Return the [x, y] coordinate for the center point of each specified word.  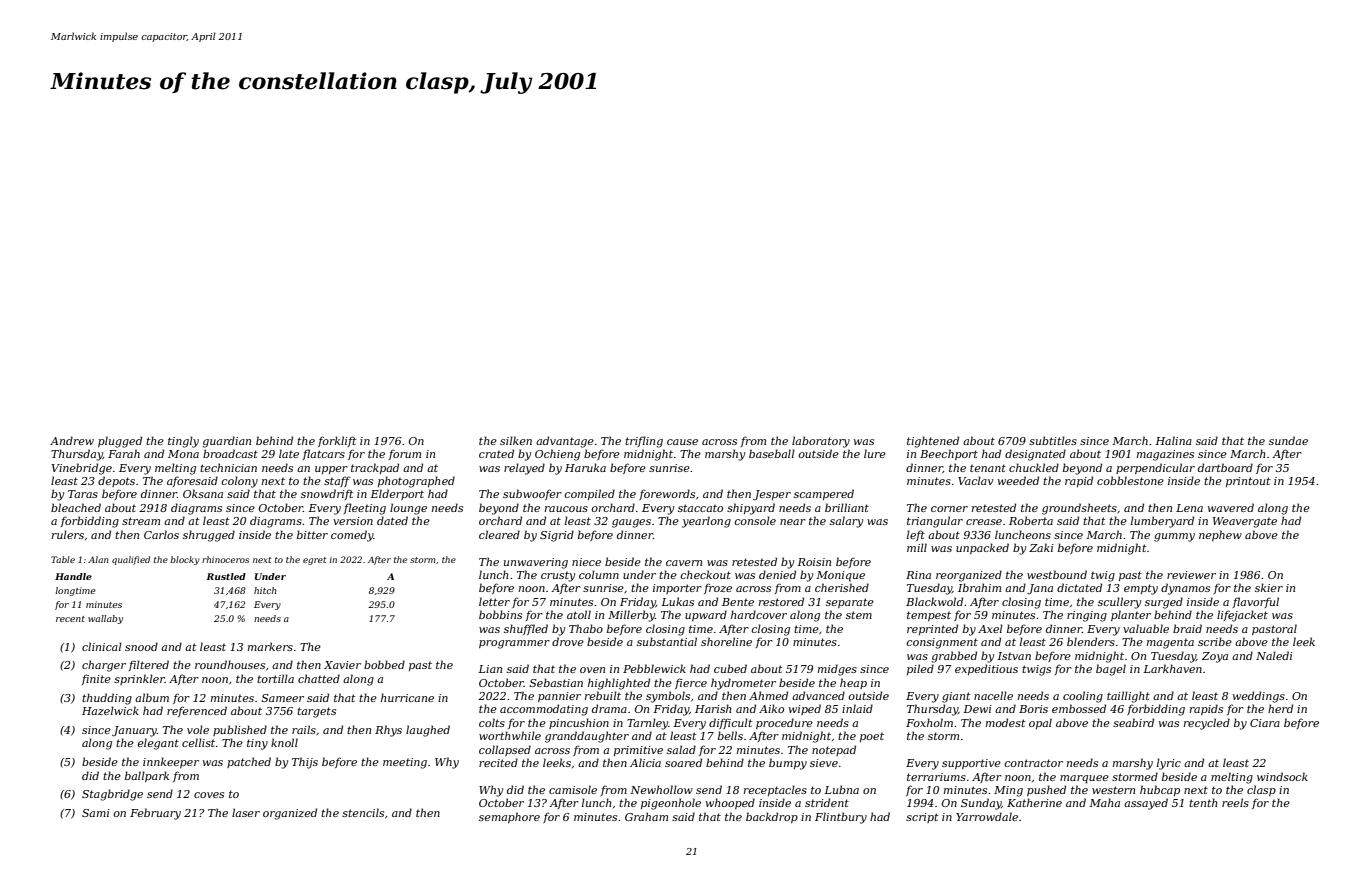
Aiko [771, 708]
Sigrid [557, 536]
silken [516, 440]
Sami [96, 813]
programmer [514, 644]
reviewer [1191, 575]
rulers [68, 534]
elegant [158, 744]
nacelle [993, 695]
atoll [579, 614]
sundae [1288, 440]
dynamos [1185, 589]
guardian [226, 442]
